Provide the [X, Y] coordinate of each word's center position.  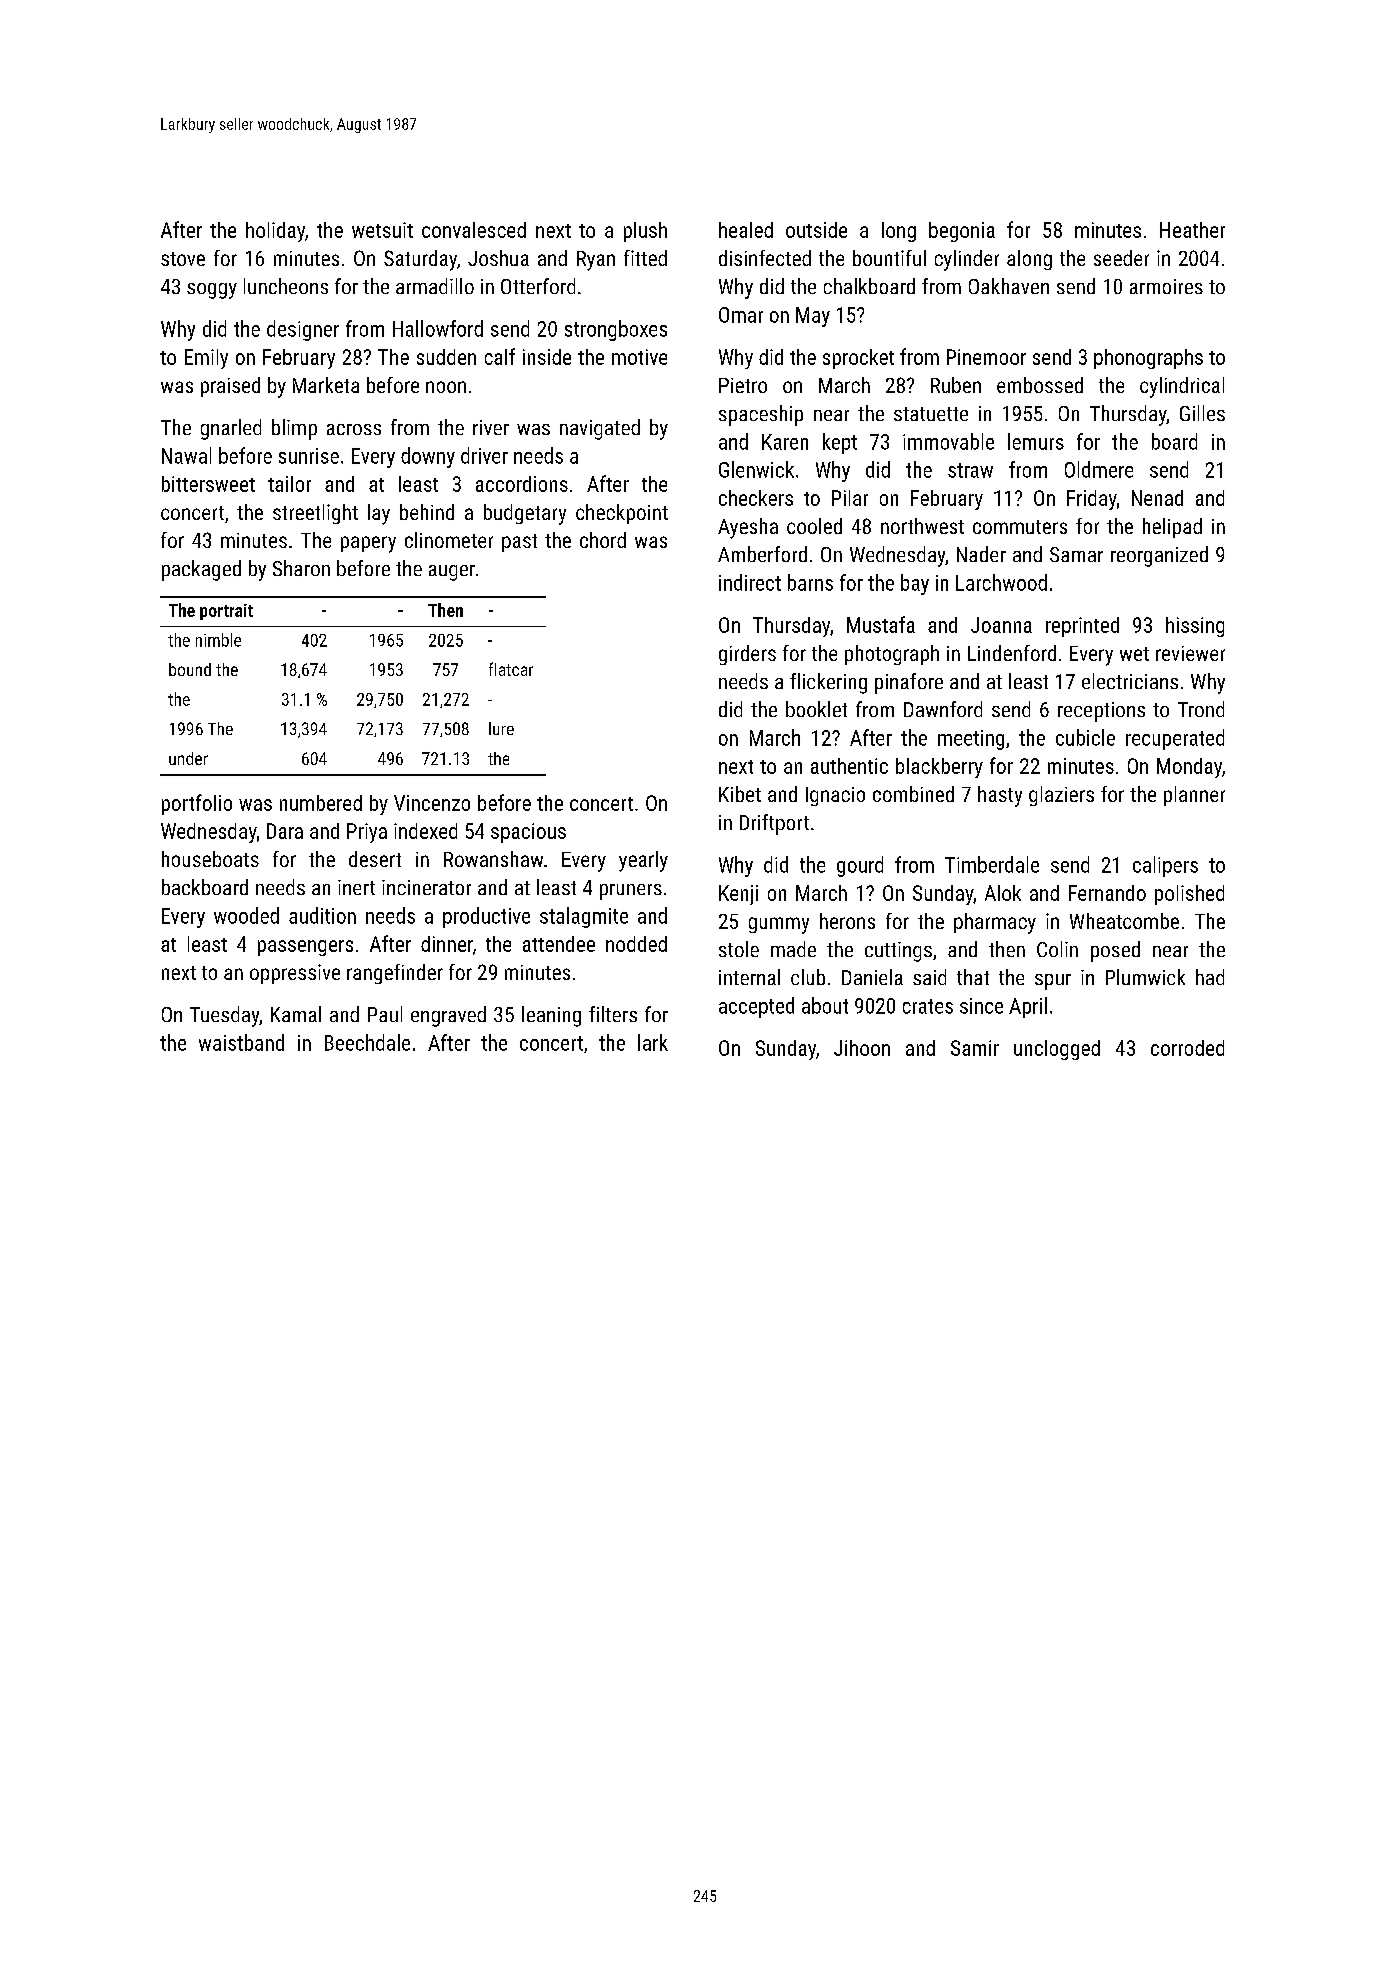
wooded [246, 915]
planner [1194, 796]
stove [183, 259]
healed [746, 230]
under [188, 758]
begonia [962, 232]
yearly [643, 861]
